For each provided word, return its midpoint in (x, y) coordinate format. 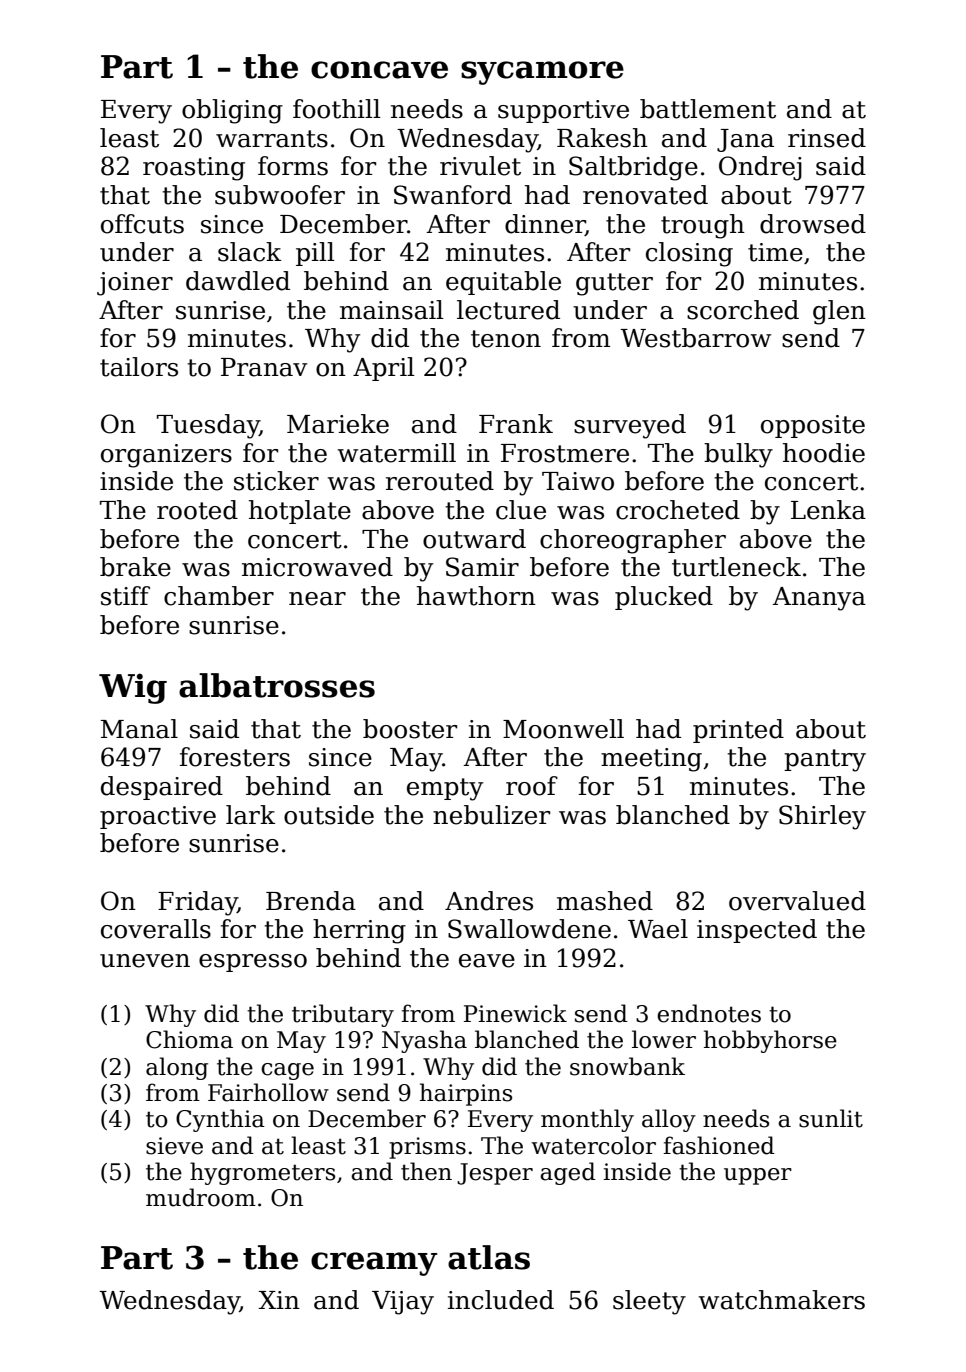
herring (359, 931)
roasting (194, 169)
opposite (813, 426)
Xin (279, 1300)
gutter (614, 284)
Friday (198, 903)
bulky (738, 455)
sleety (649, 1302)
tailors (139, 367)
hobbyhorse (770, 1041)
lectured (508, 310)
